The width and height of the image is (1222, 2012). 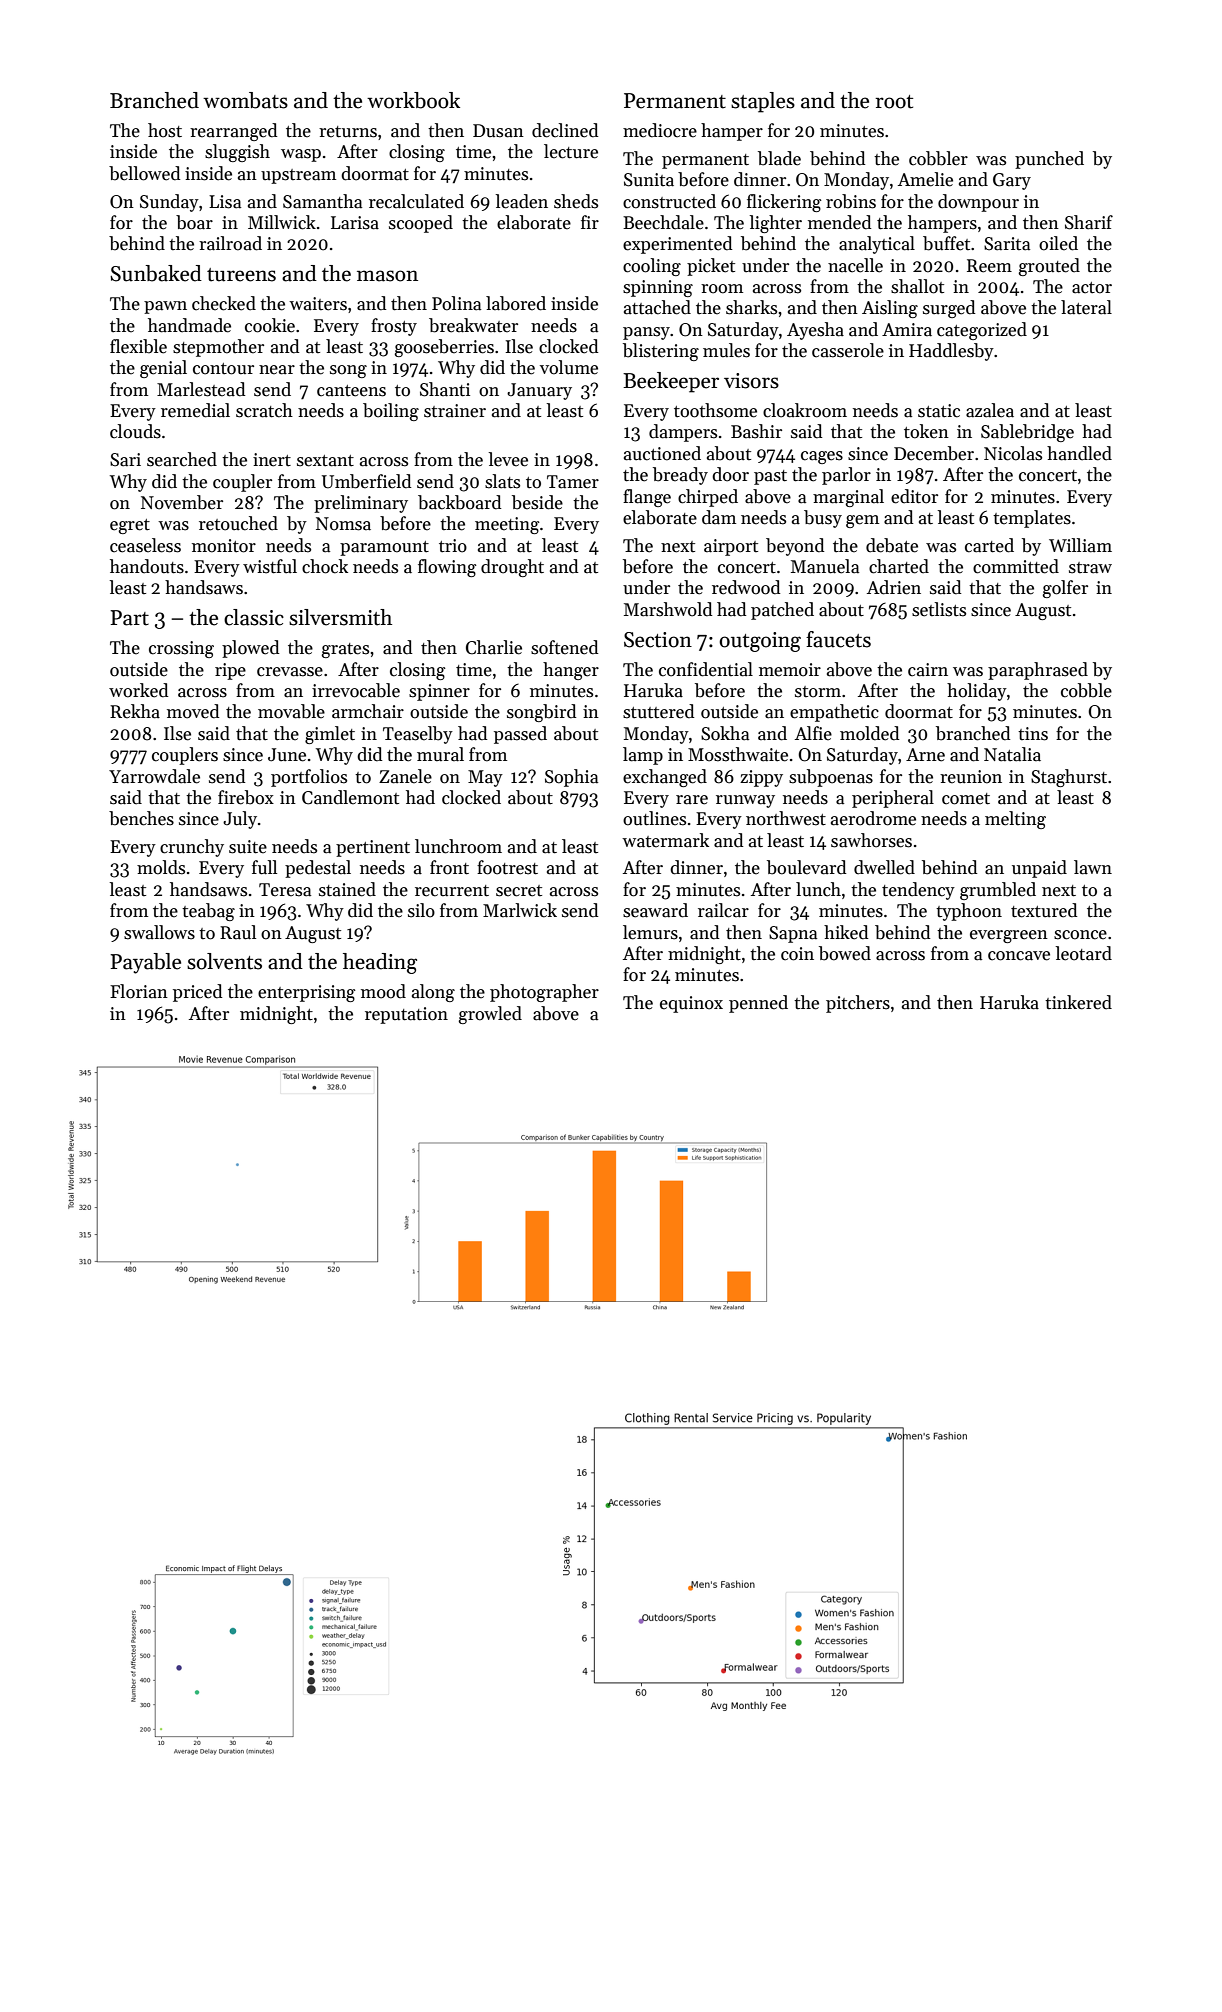 I want to click on full, so click(x=264, y=867).
